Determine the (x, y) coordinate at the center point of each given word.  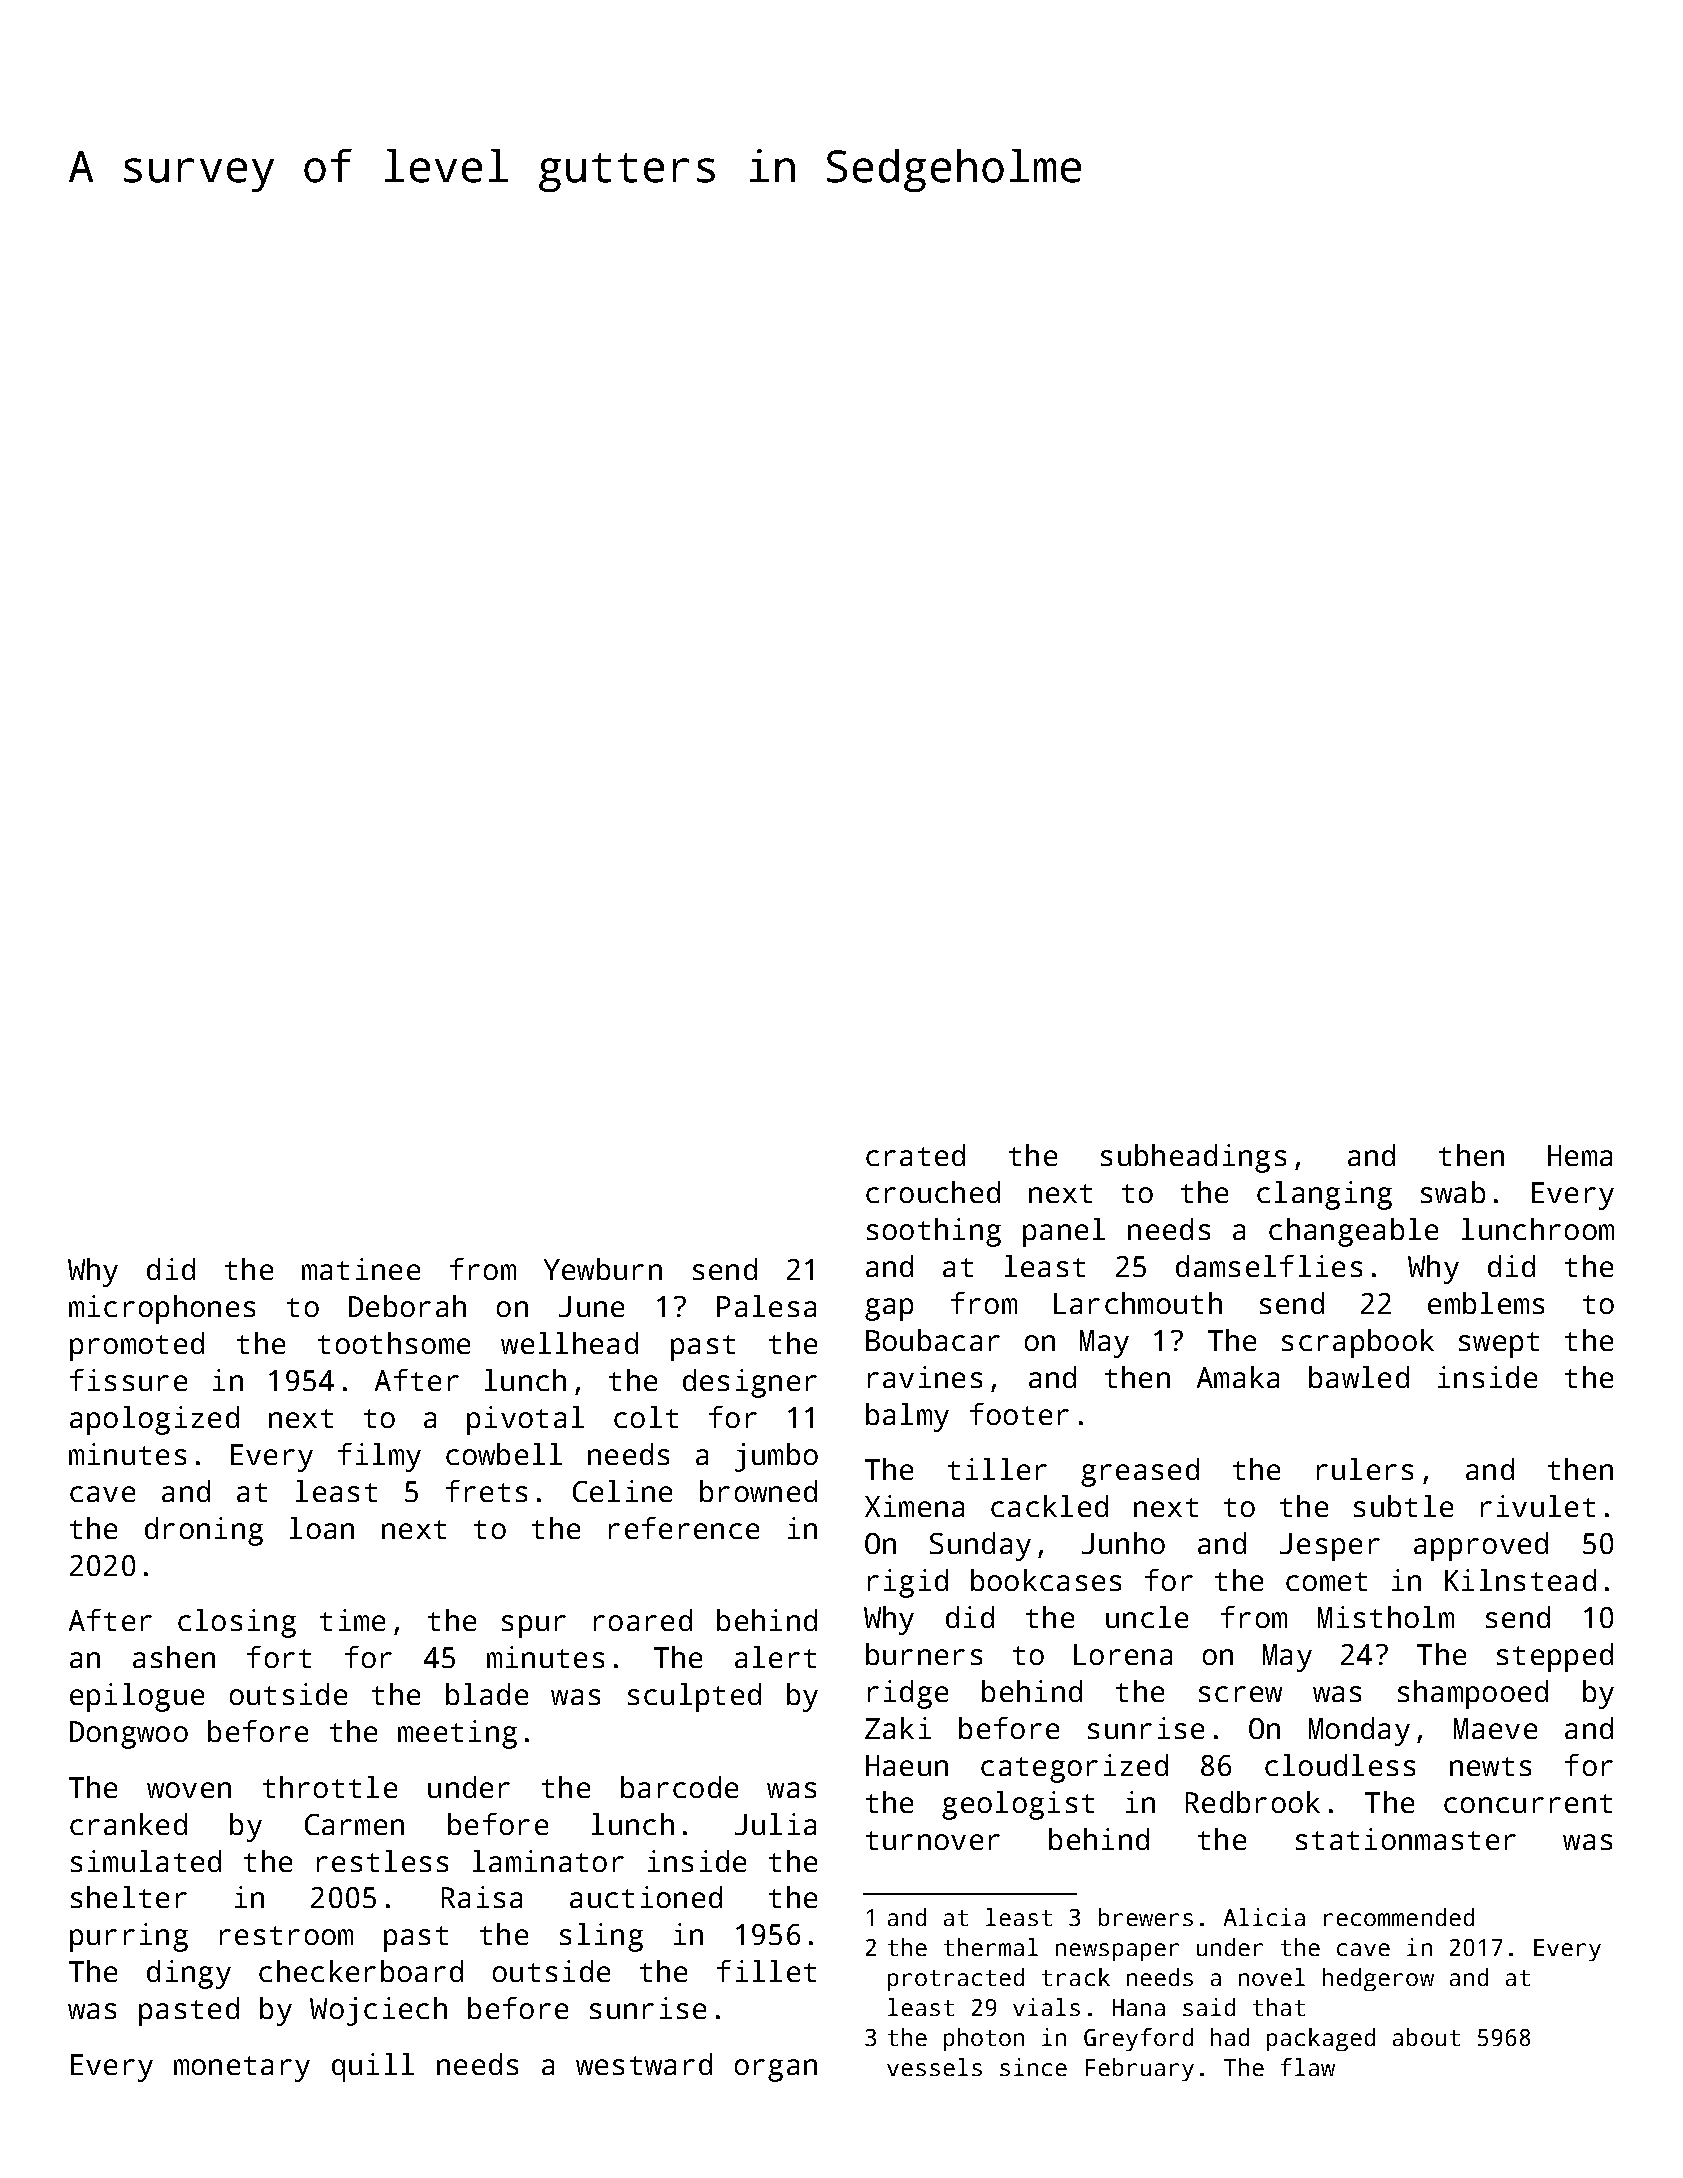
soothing (934, 1232)
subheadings (1193, 1158)
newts (1490, 1766)
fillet (766, 1971)
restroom (286, 1935)
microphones (162, 1309)
